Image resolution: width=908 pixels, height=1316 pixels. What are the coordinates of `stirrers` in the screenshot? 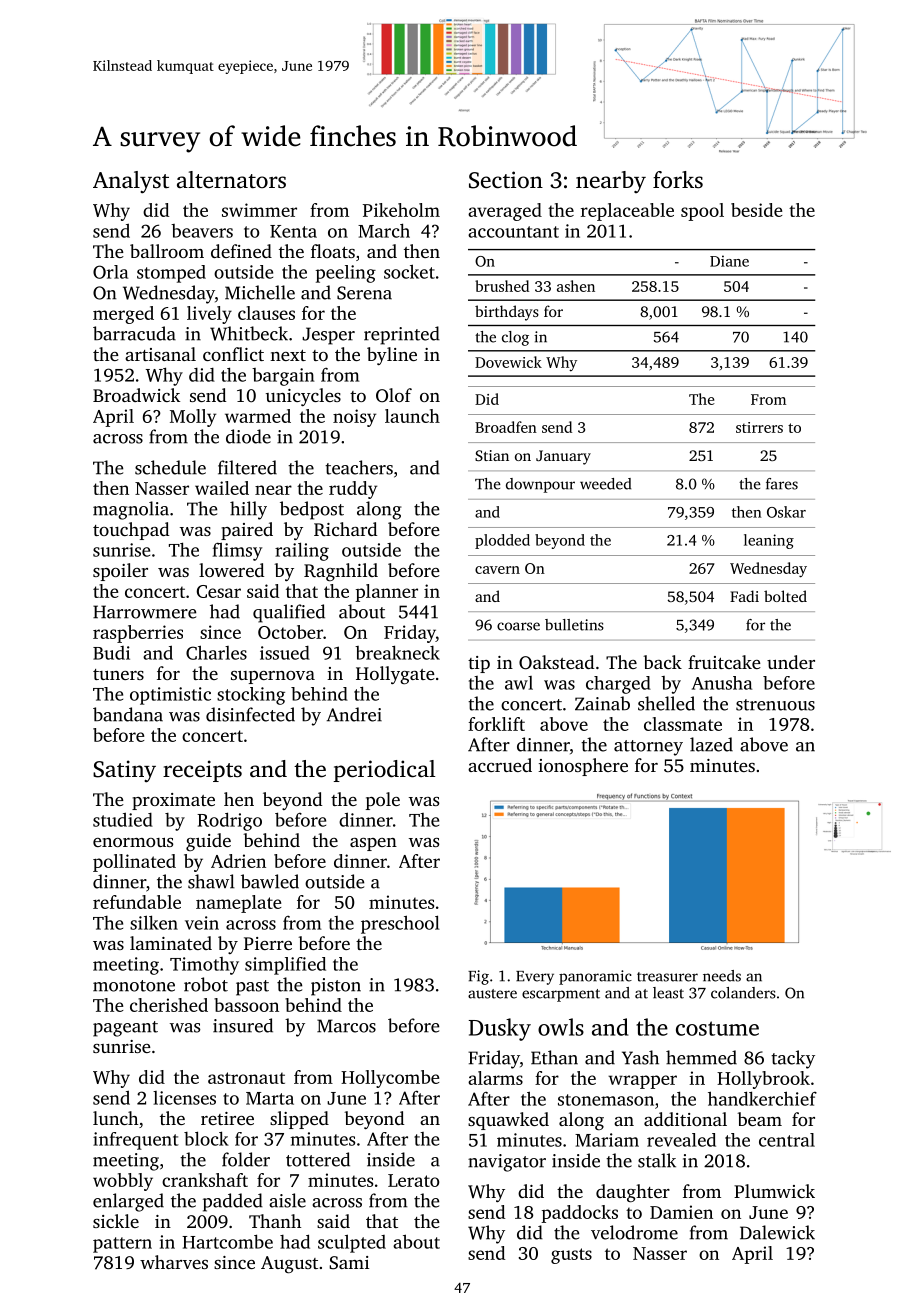 It's located at (759, 427).
